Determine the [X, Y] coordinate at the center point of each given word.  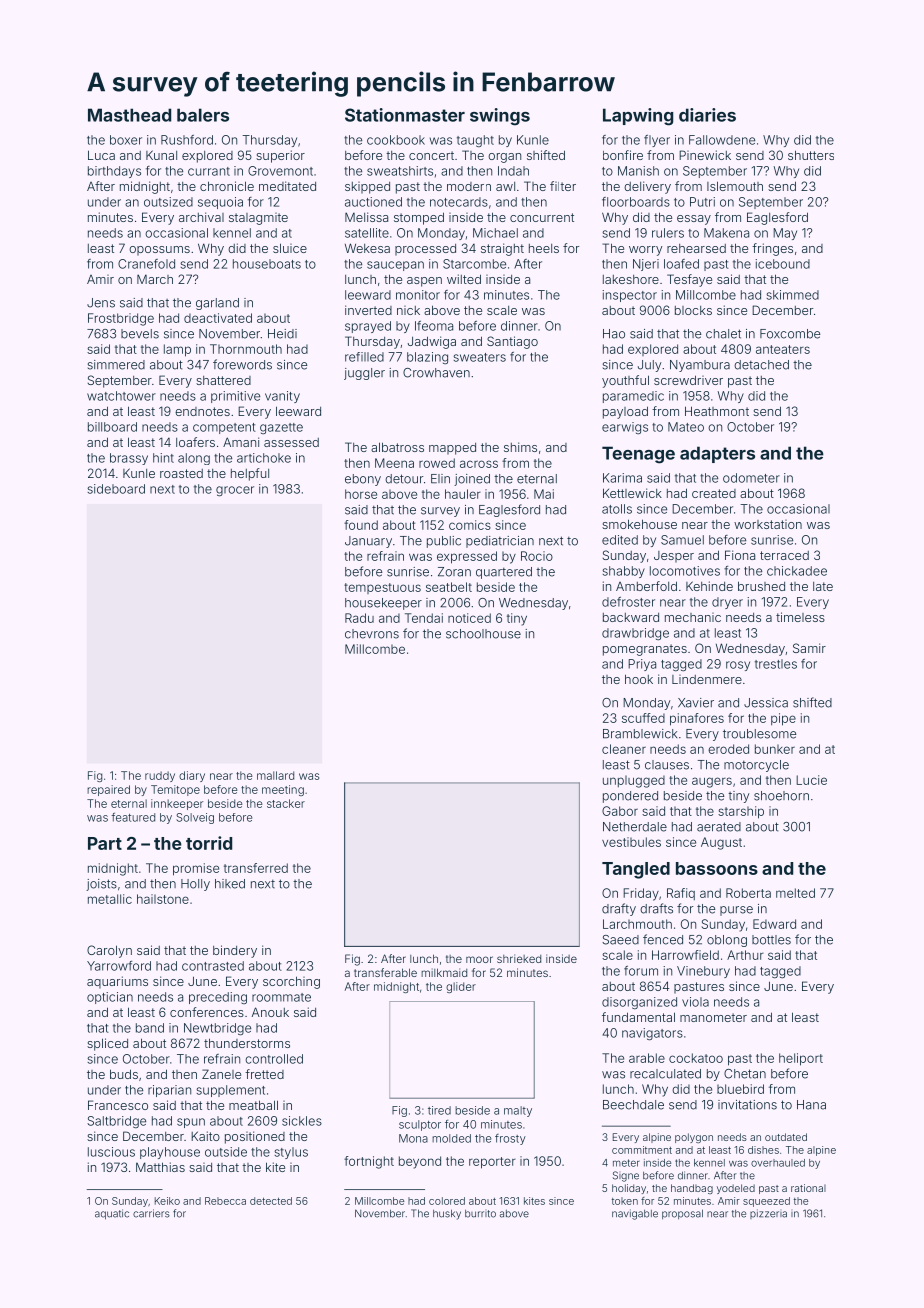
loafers [195, 442]
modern [469, 186]
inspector [629, 296]
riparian [169, 1091]
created [714, 493]
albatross [397, 447]
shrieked [519, 958]
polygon [694, 1138]
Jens [101, 303]
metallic [110, 899]
